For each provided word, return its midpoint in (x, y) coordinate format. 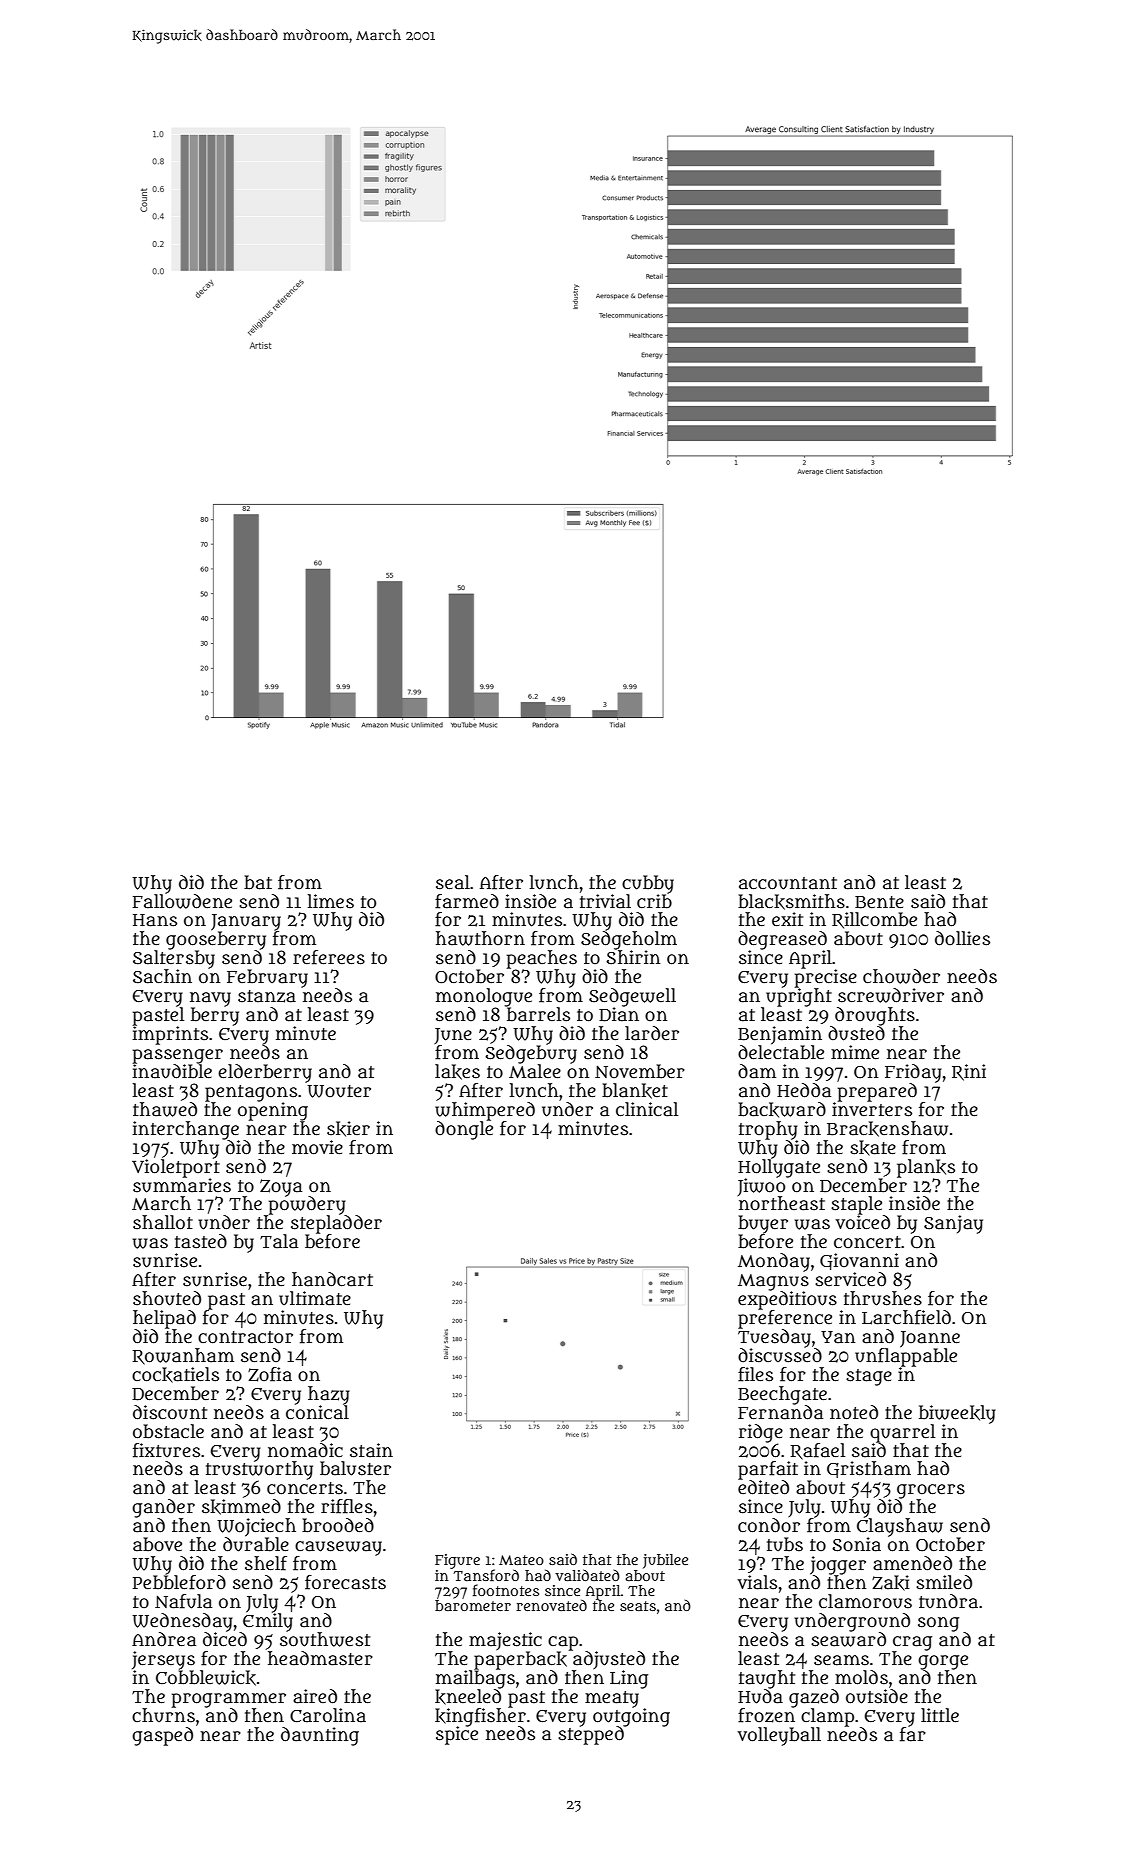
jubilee (665, 1561)
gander (163, 1508)
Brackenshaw (887, 1129)
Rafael (818, 1451)
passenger (178, 1056)
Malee (535, 1071)
